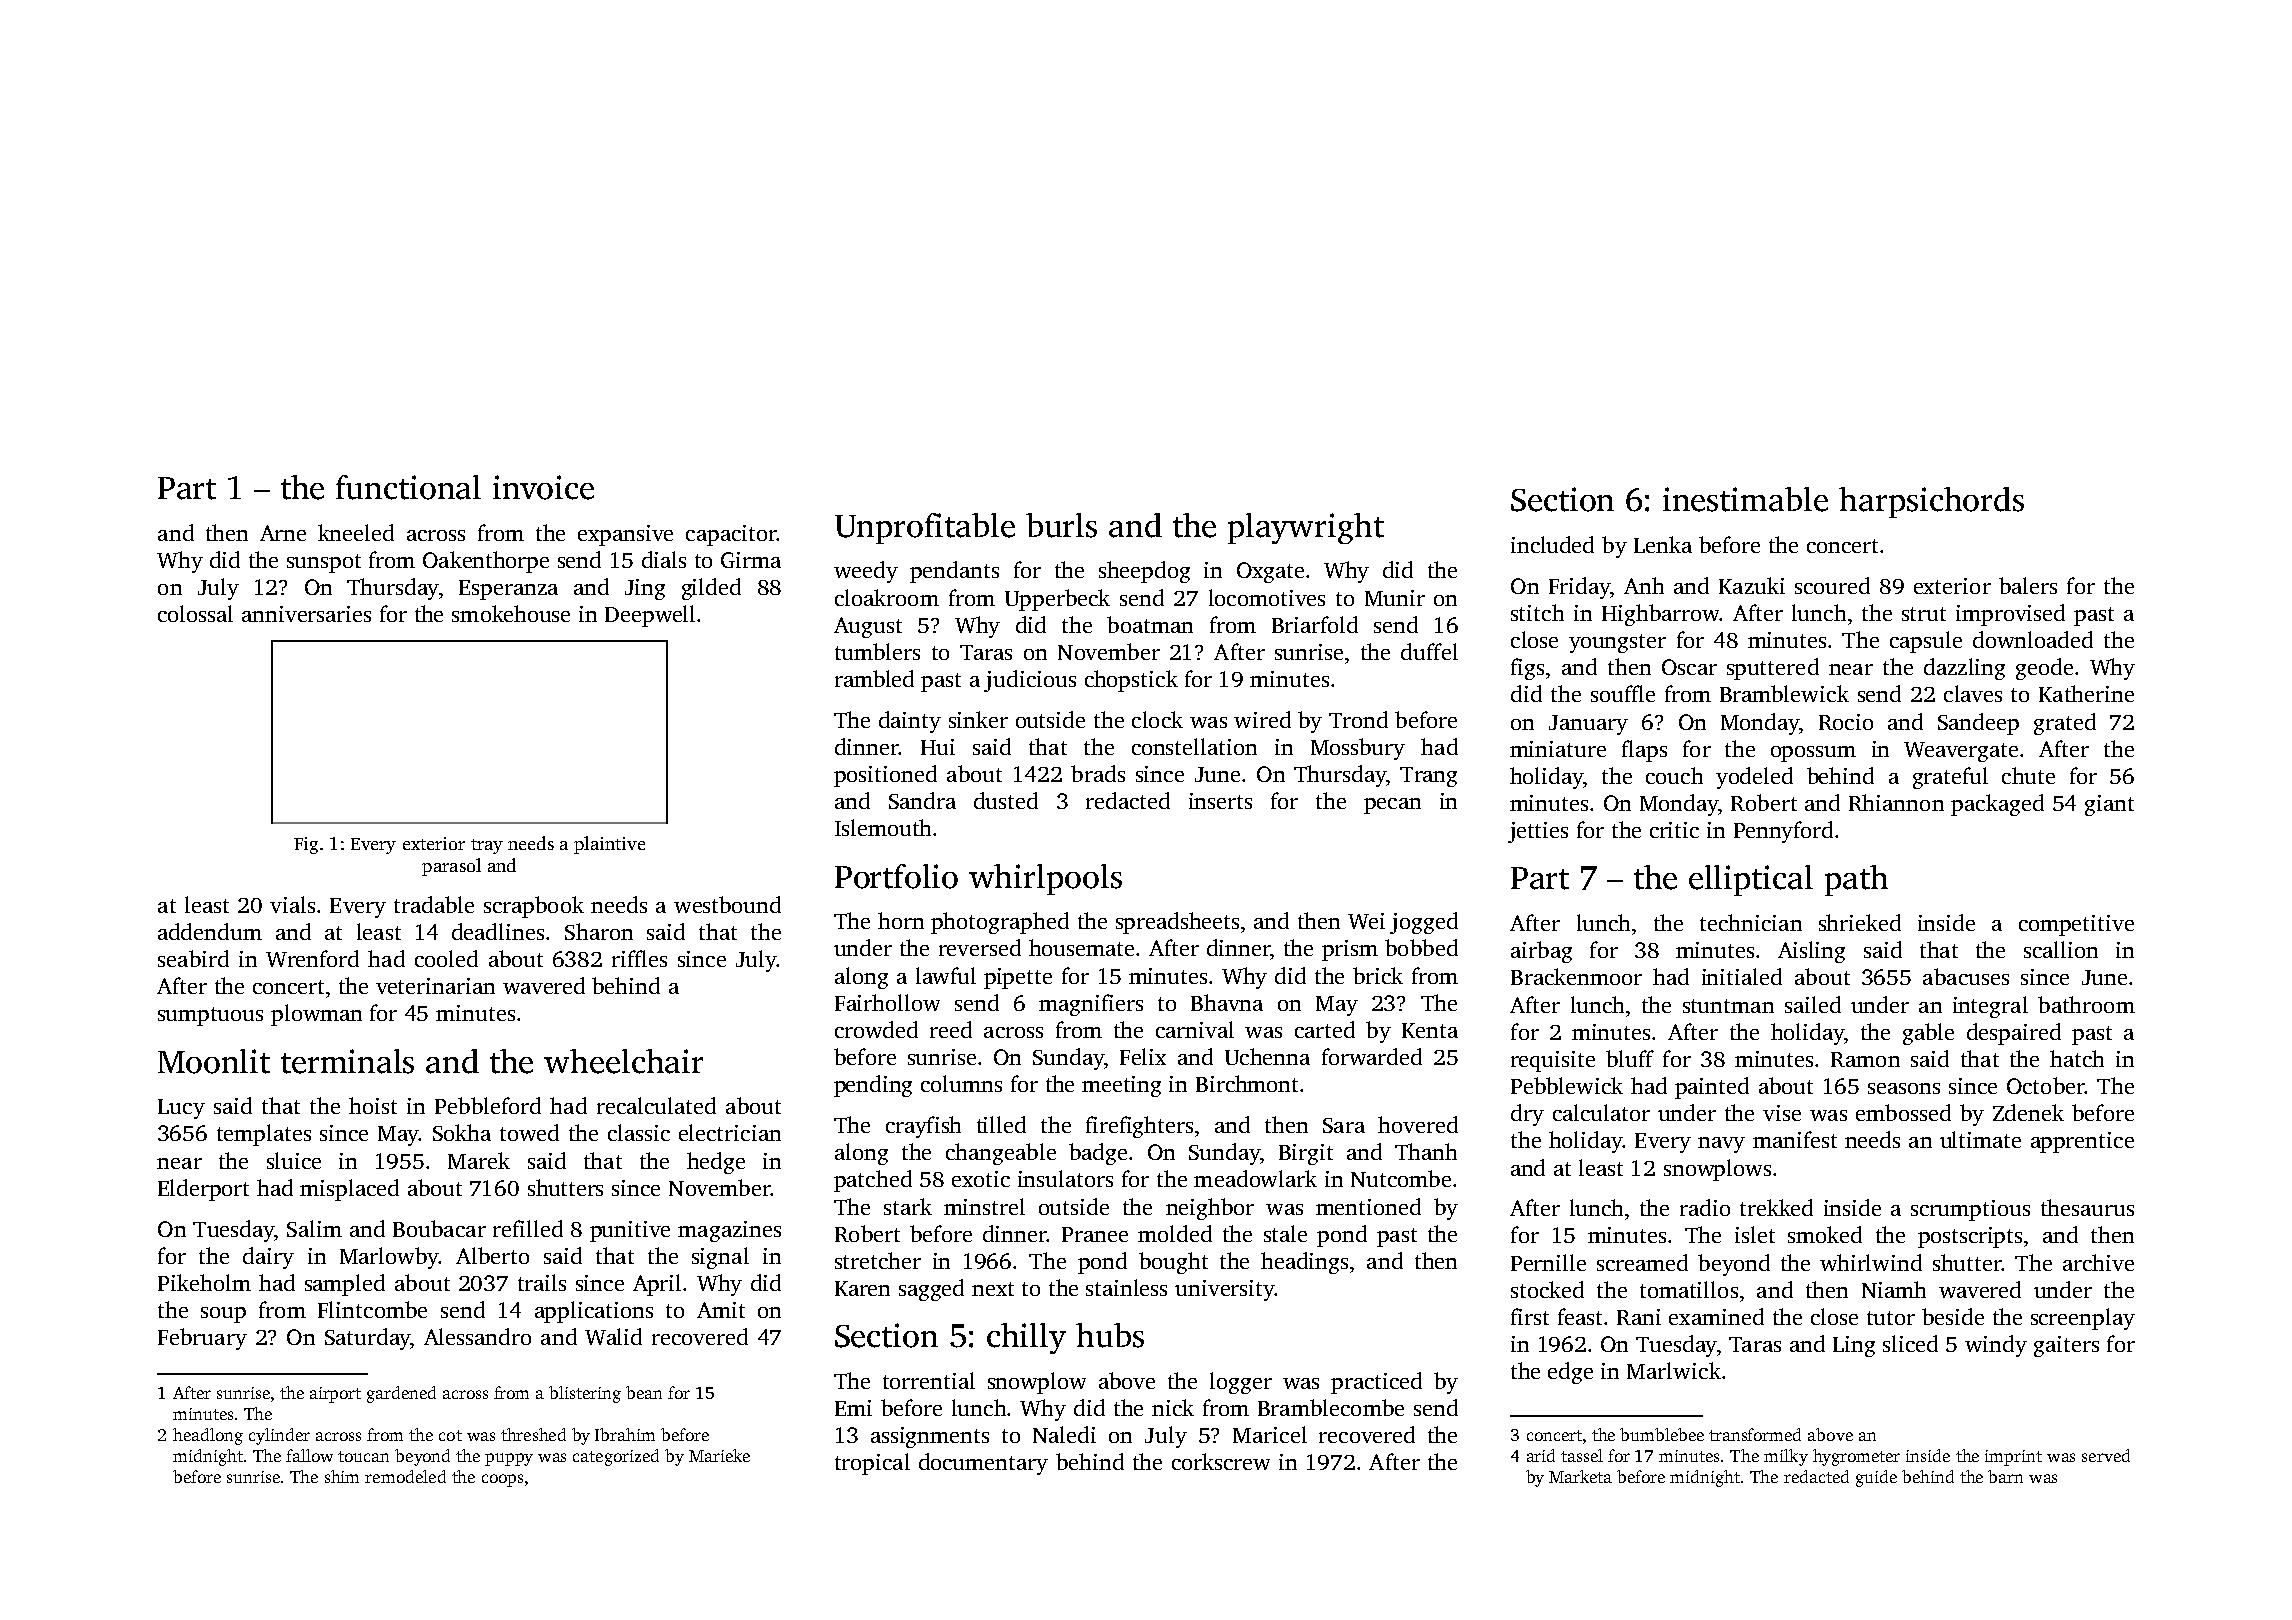  Describe the element at coordinates (1950, 778) in the screenshot. I see `grateful` at that location.
